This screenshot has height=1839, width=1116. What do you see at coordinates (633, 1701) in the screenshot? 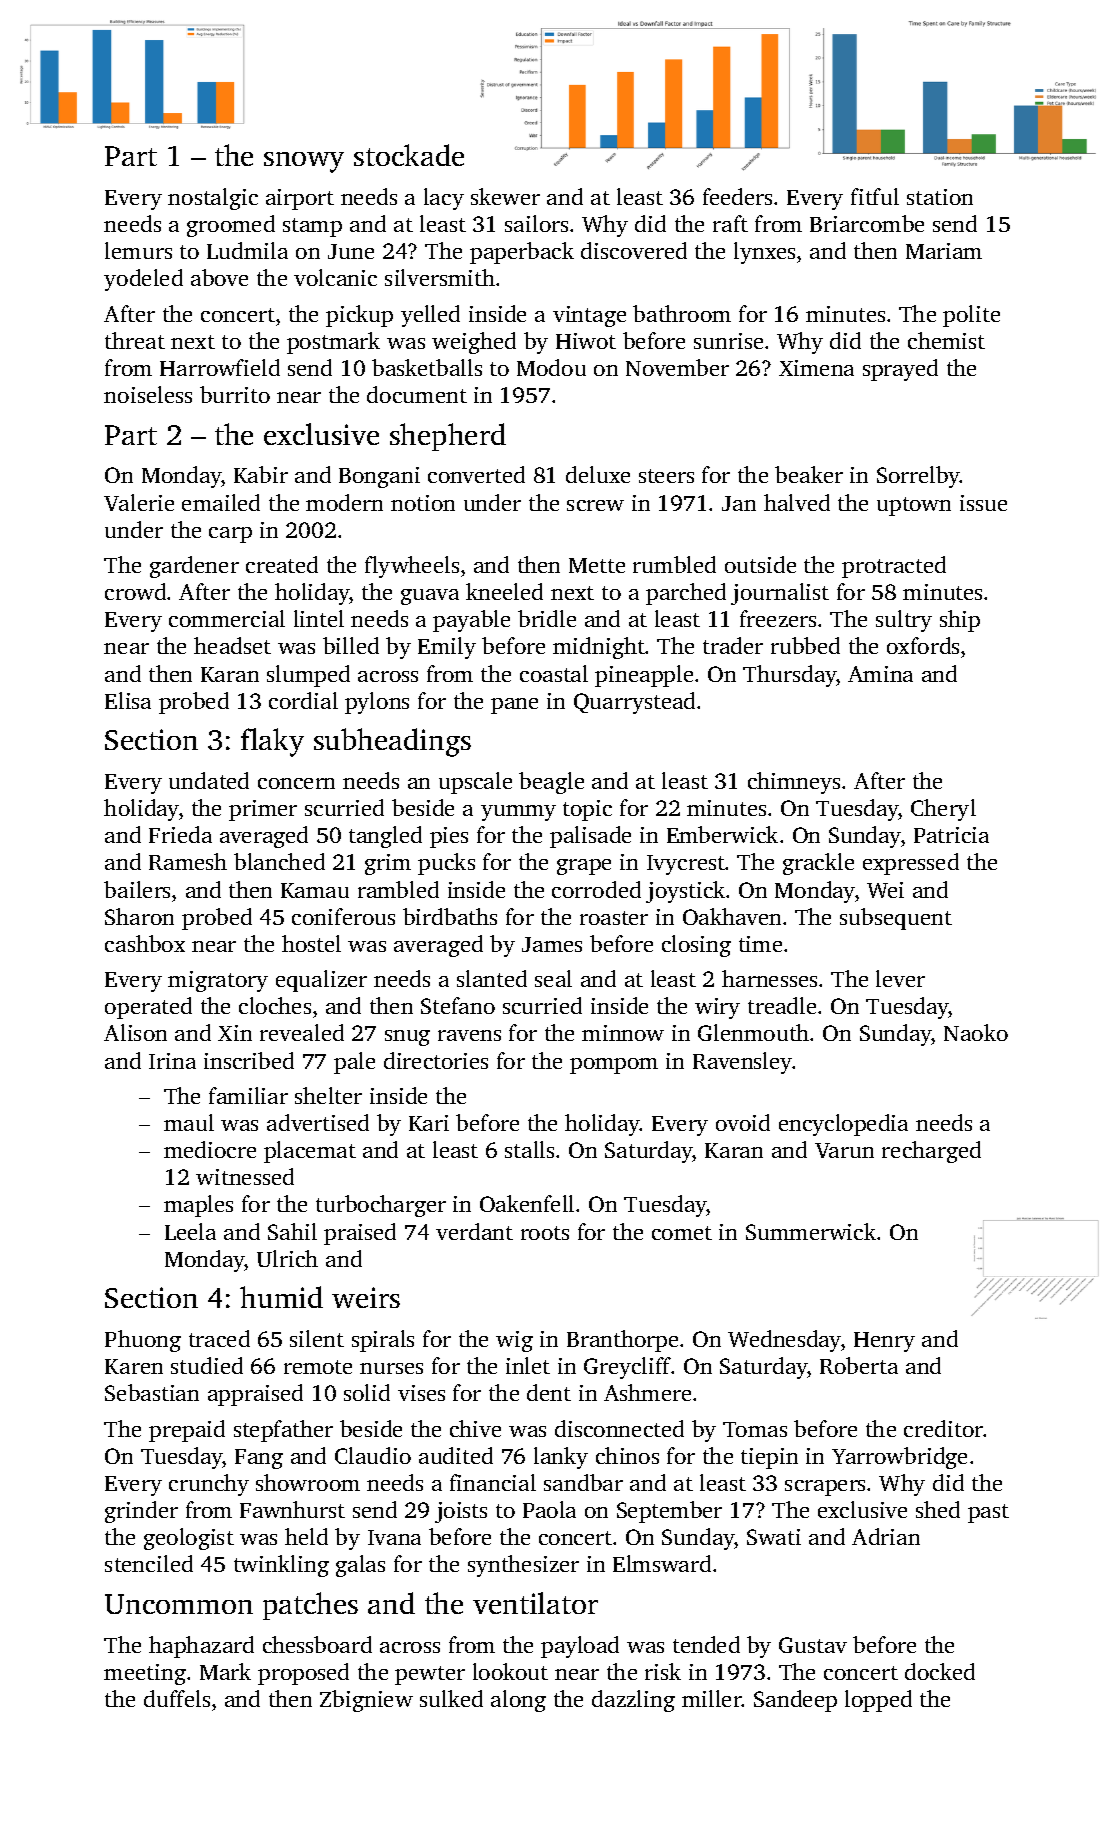
I see `dazzling` at bounding box center [633, 1701].
